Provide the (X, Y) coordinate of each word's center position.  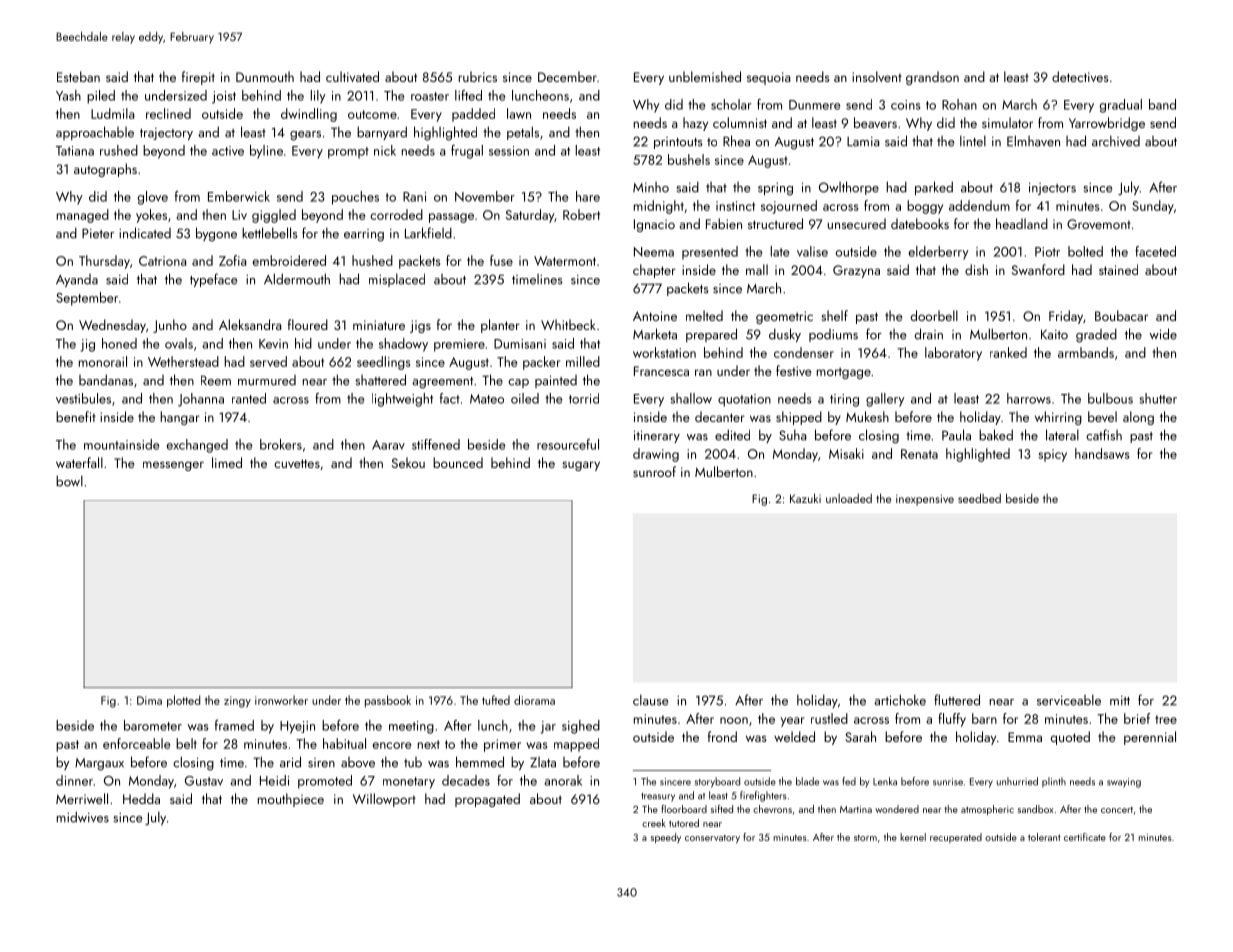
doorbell (934, 315)
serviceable (1069, 700)
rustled (829, 718)
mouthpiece (291, 800)
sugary (581, 466)
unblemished (705, 76)
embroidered (289, 260)
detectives (1080, 76)
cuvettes (297, 463)
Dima (149, 700)
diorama (534, 700)
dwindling (309, 115)
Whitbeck (568, 324)
